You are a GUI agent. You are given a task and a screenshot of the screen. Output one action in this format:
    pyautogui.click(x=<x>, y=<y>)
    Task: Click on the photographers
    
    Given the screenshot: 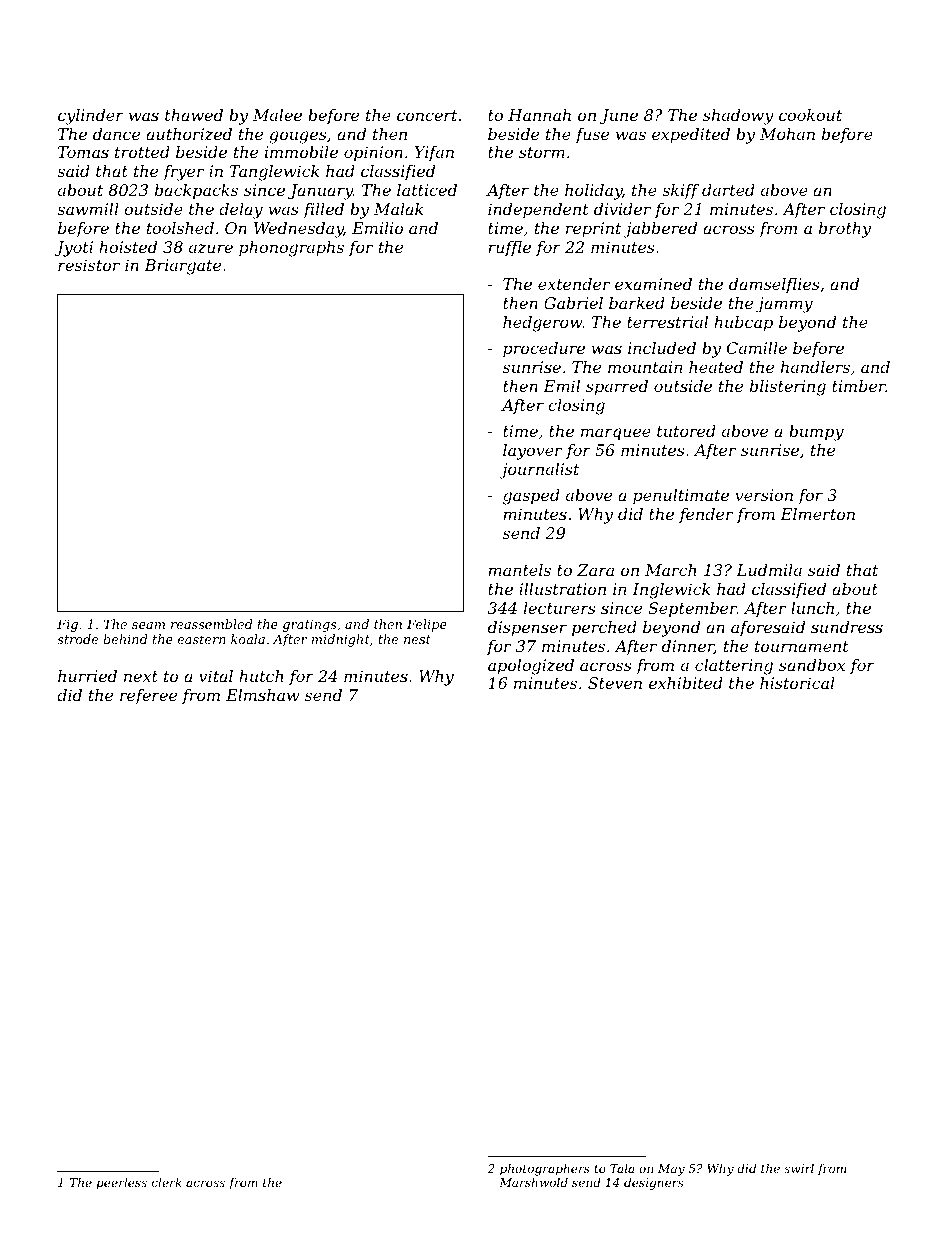 What is the action you would take?
    pyautogui.click(x=545, y=1170)
